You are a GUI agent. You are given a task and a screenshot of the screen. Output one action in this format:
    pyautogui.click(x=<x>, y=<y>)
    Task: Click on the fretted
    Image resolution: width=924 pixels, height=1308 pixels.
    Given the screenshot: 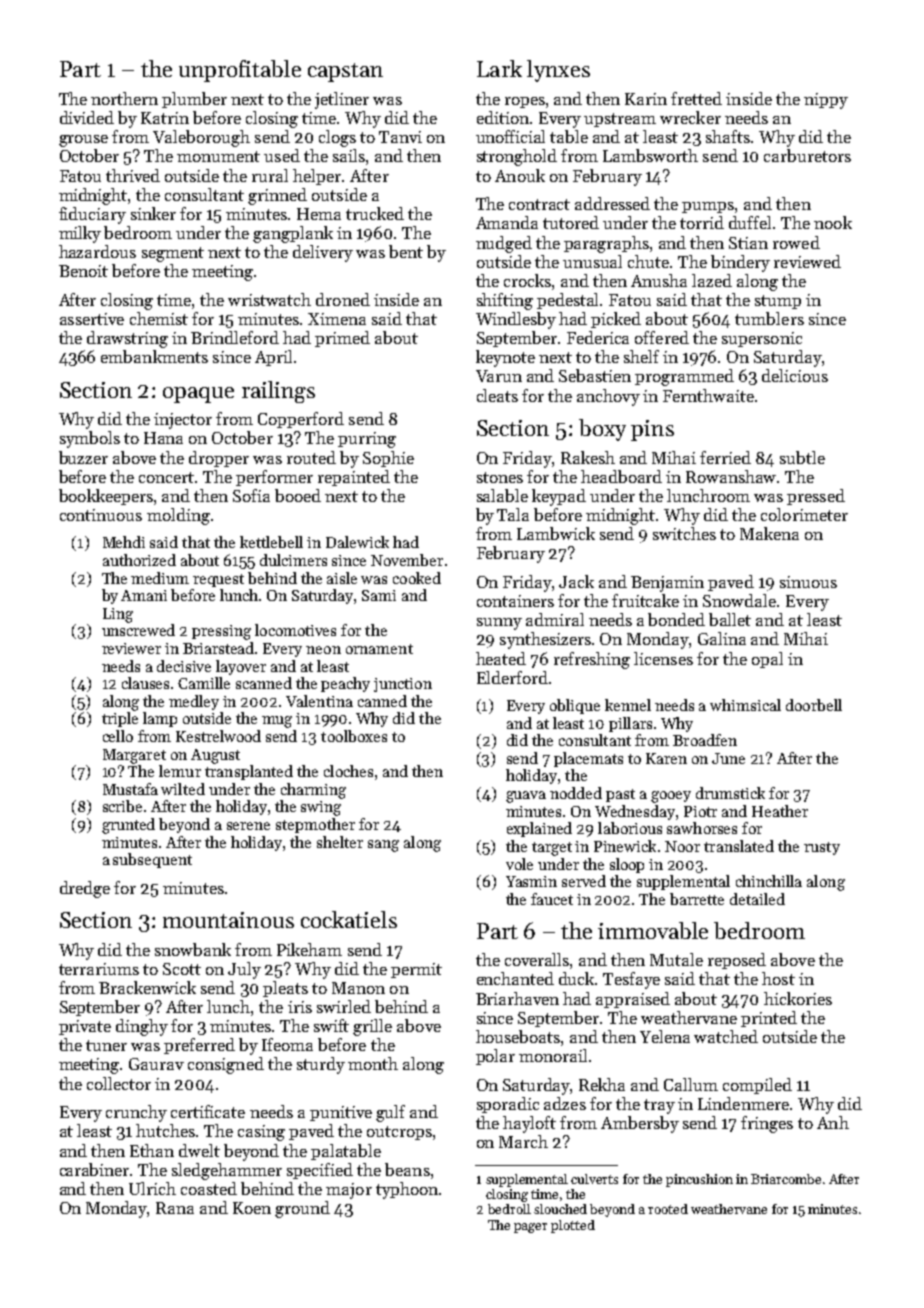 What is the action you would take?
    pyautogui.click(x=696, y=98)
